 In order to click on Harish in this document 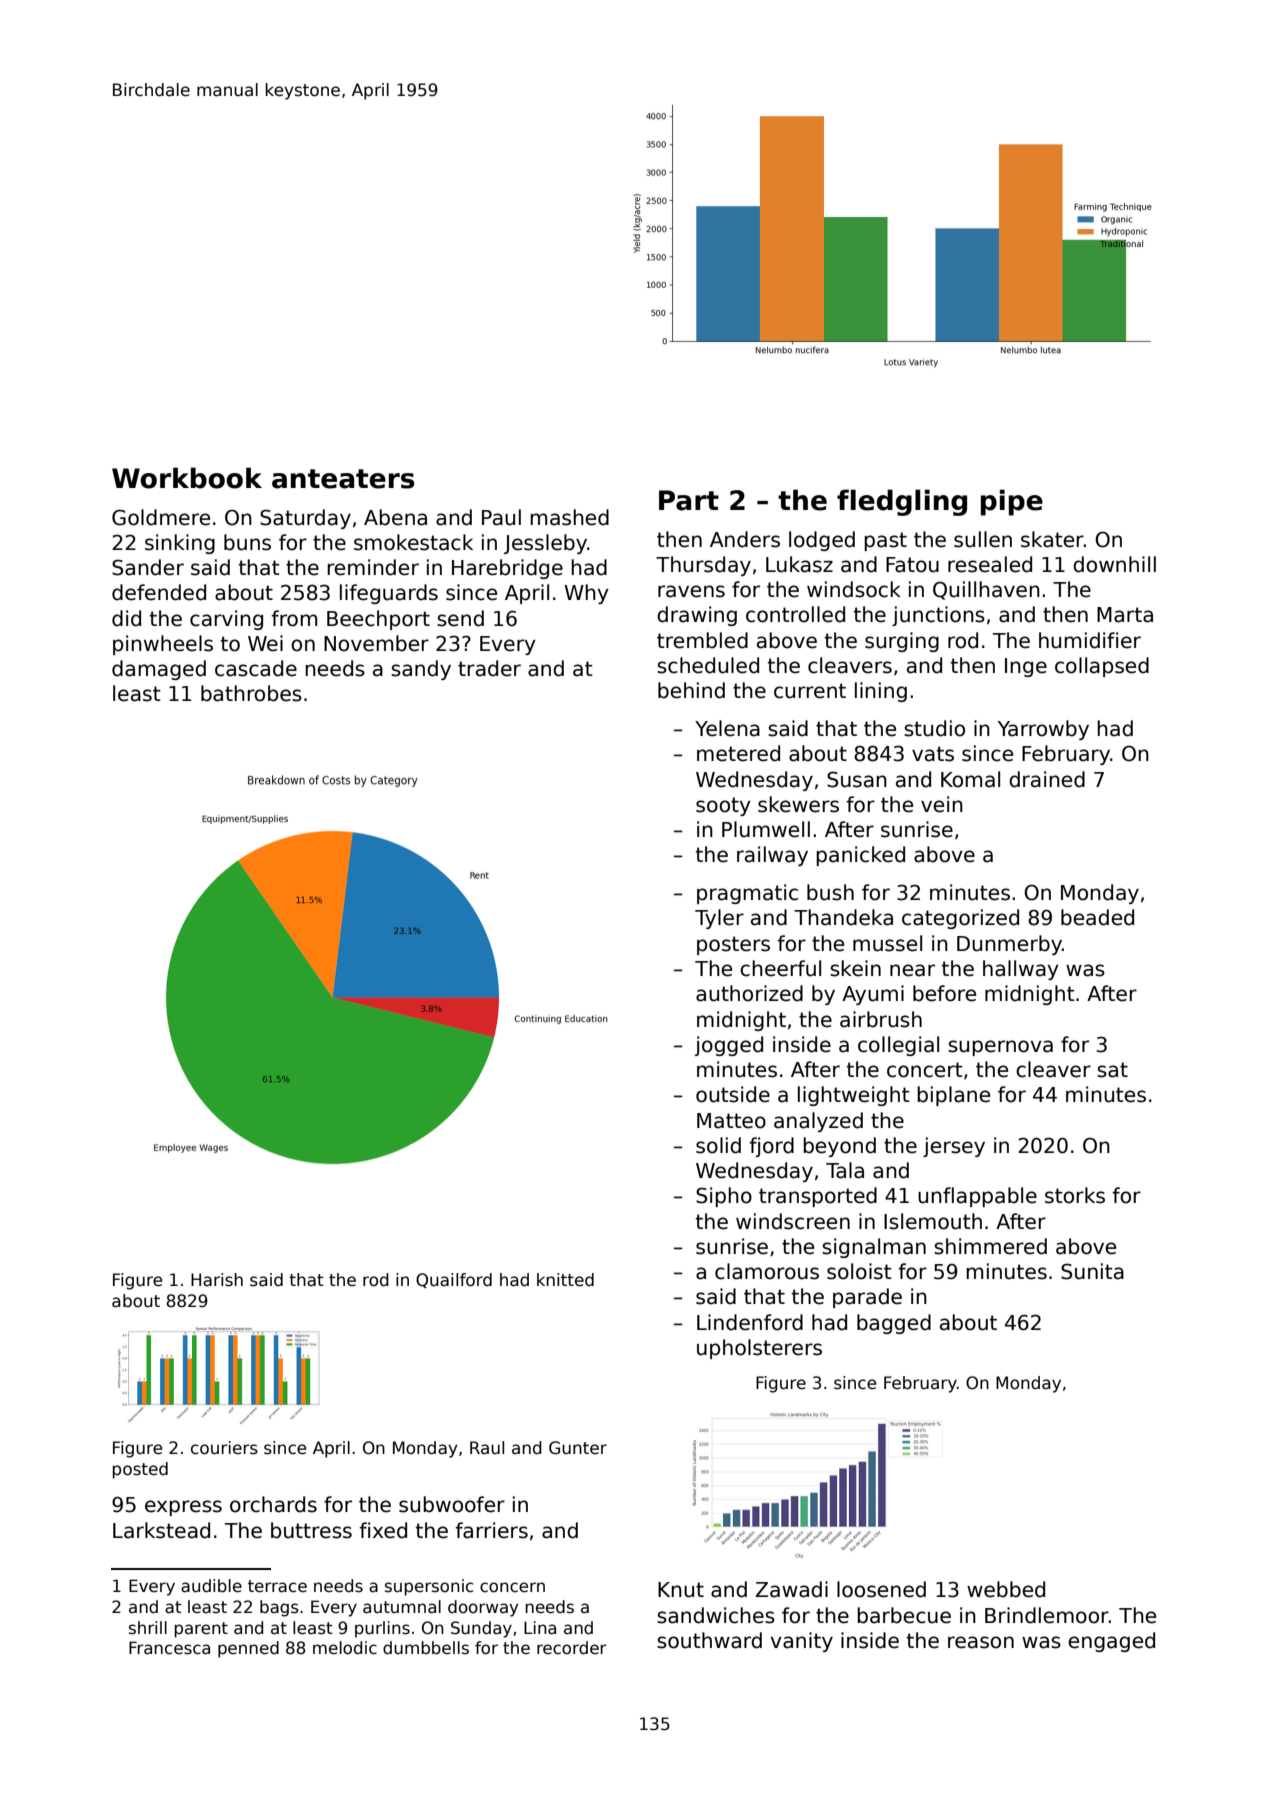, I will do `click(217, 1280)`.
